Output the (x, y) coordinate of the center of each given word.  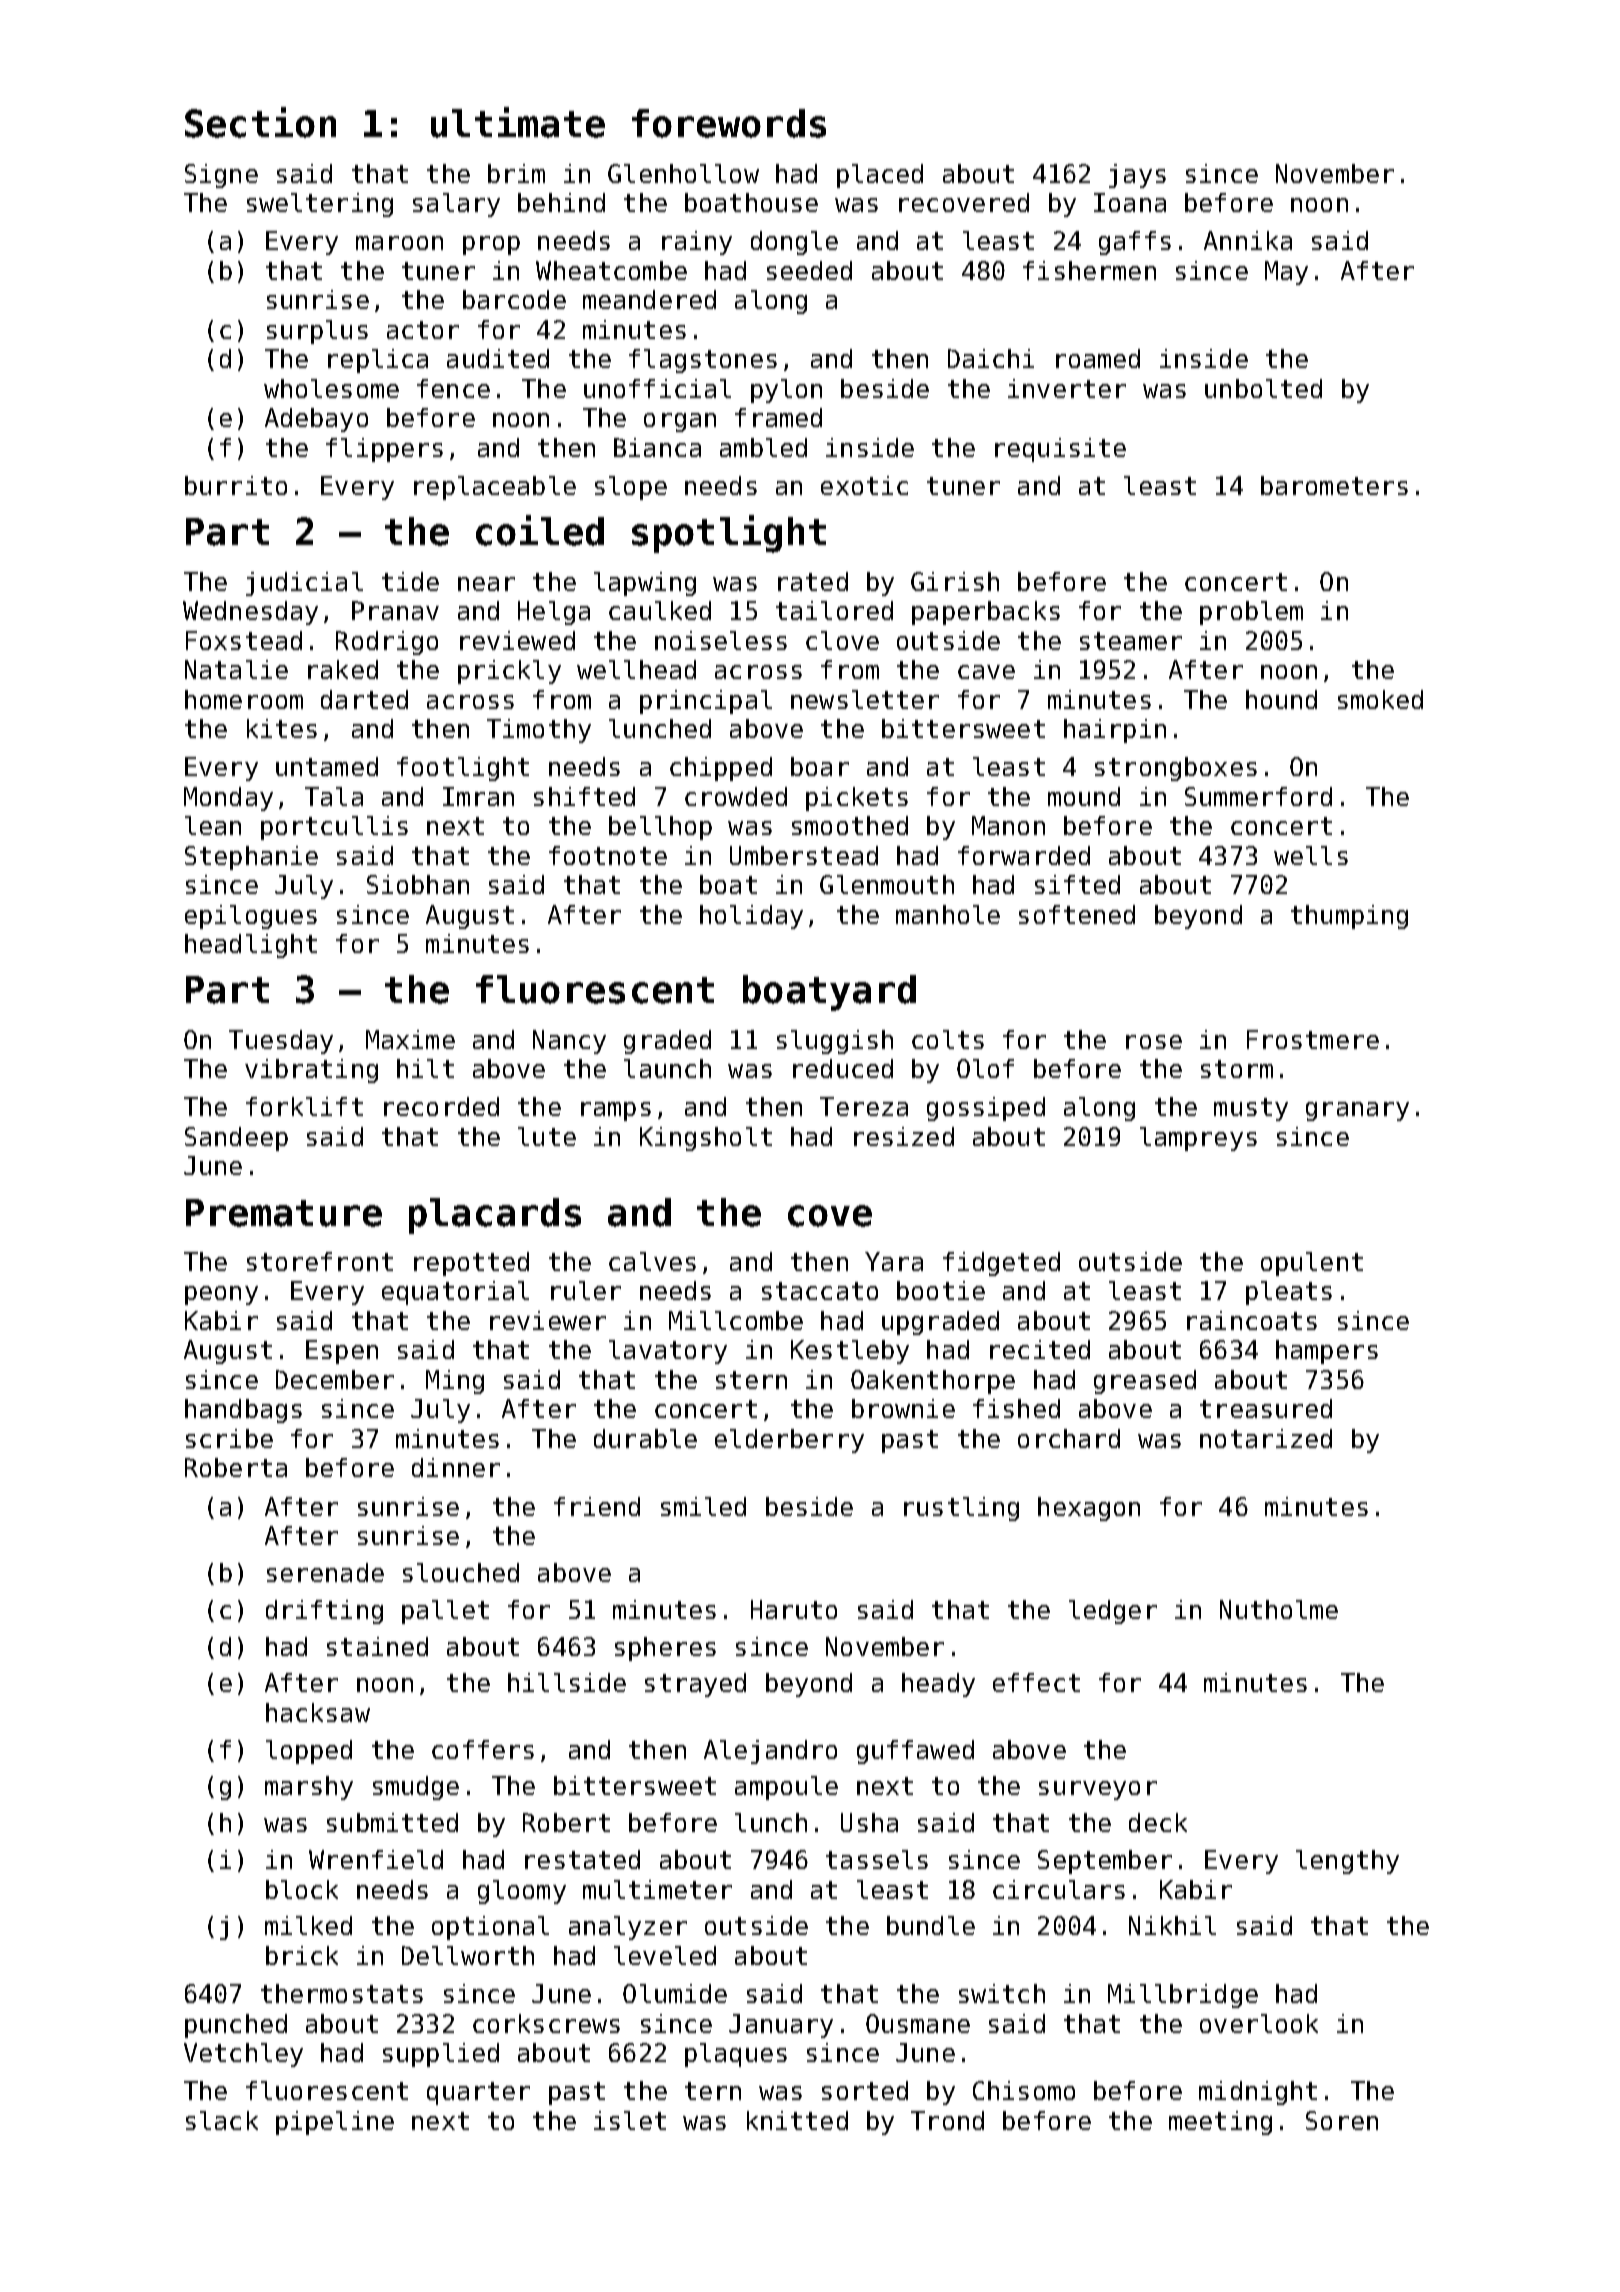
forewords (729, 123)
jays (1137, 176)
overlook (1259, 2023)
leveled (665, 1955)
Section (260, 122)
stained (377, 1646)
